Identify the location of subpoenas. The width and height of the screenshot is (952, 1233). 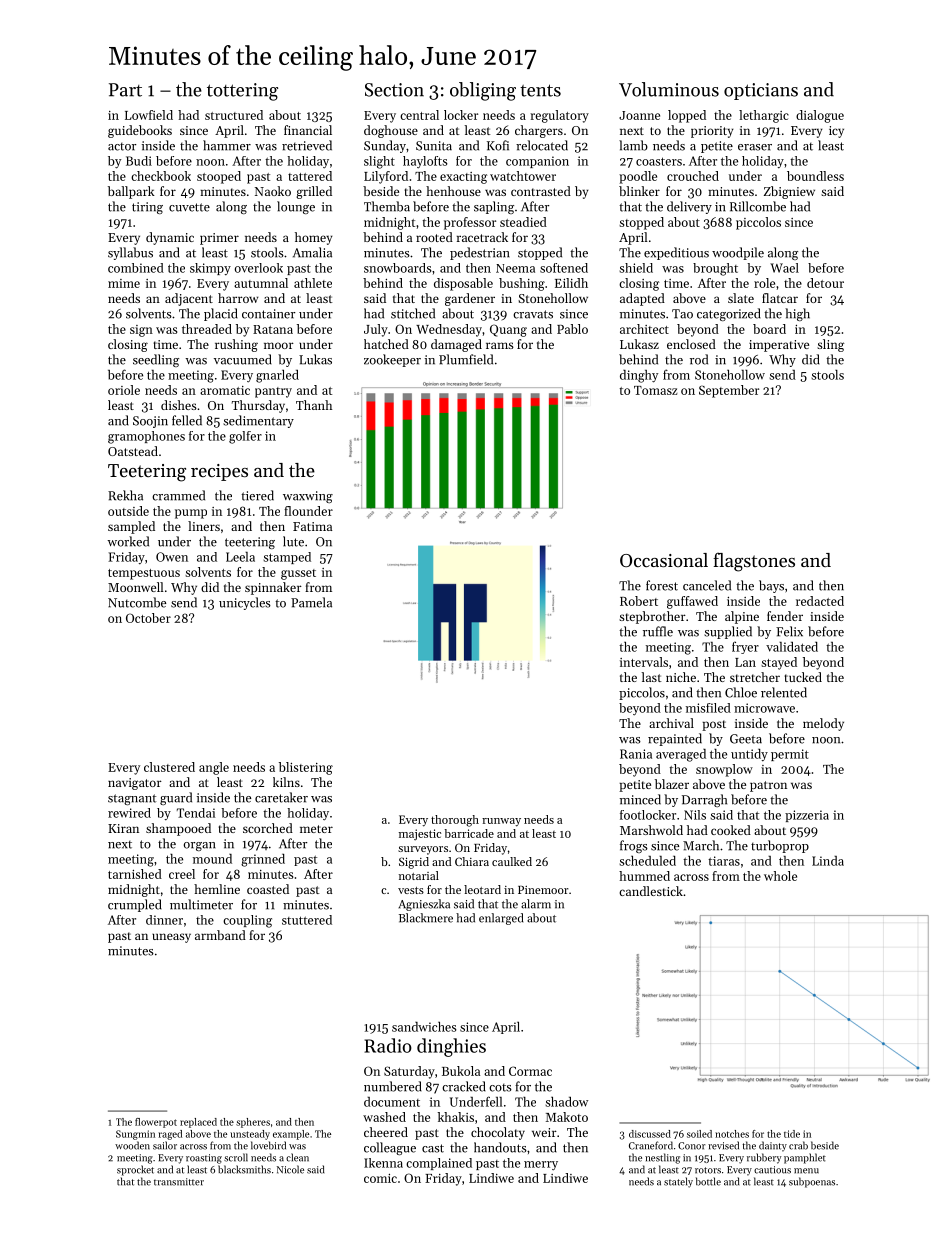
(812, 1182).
